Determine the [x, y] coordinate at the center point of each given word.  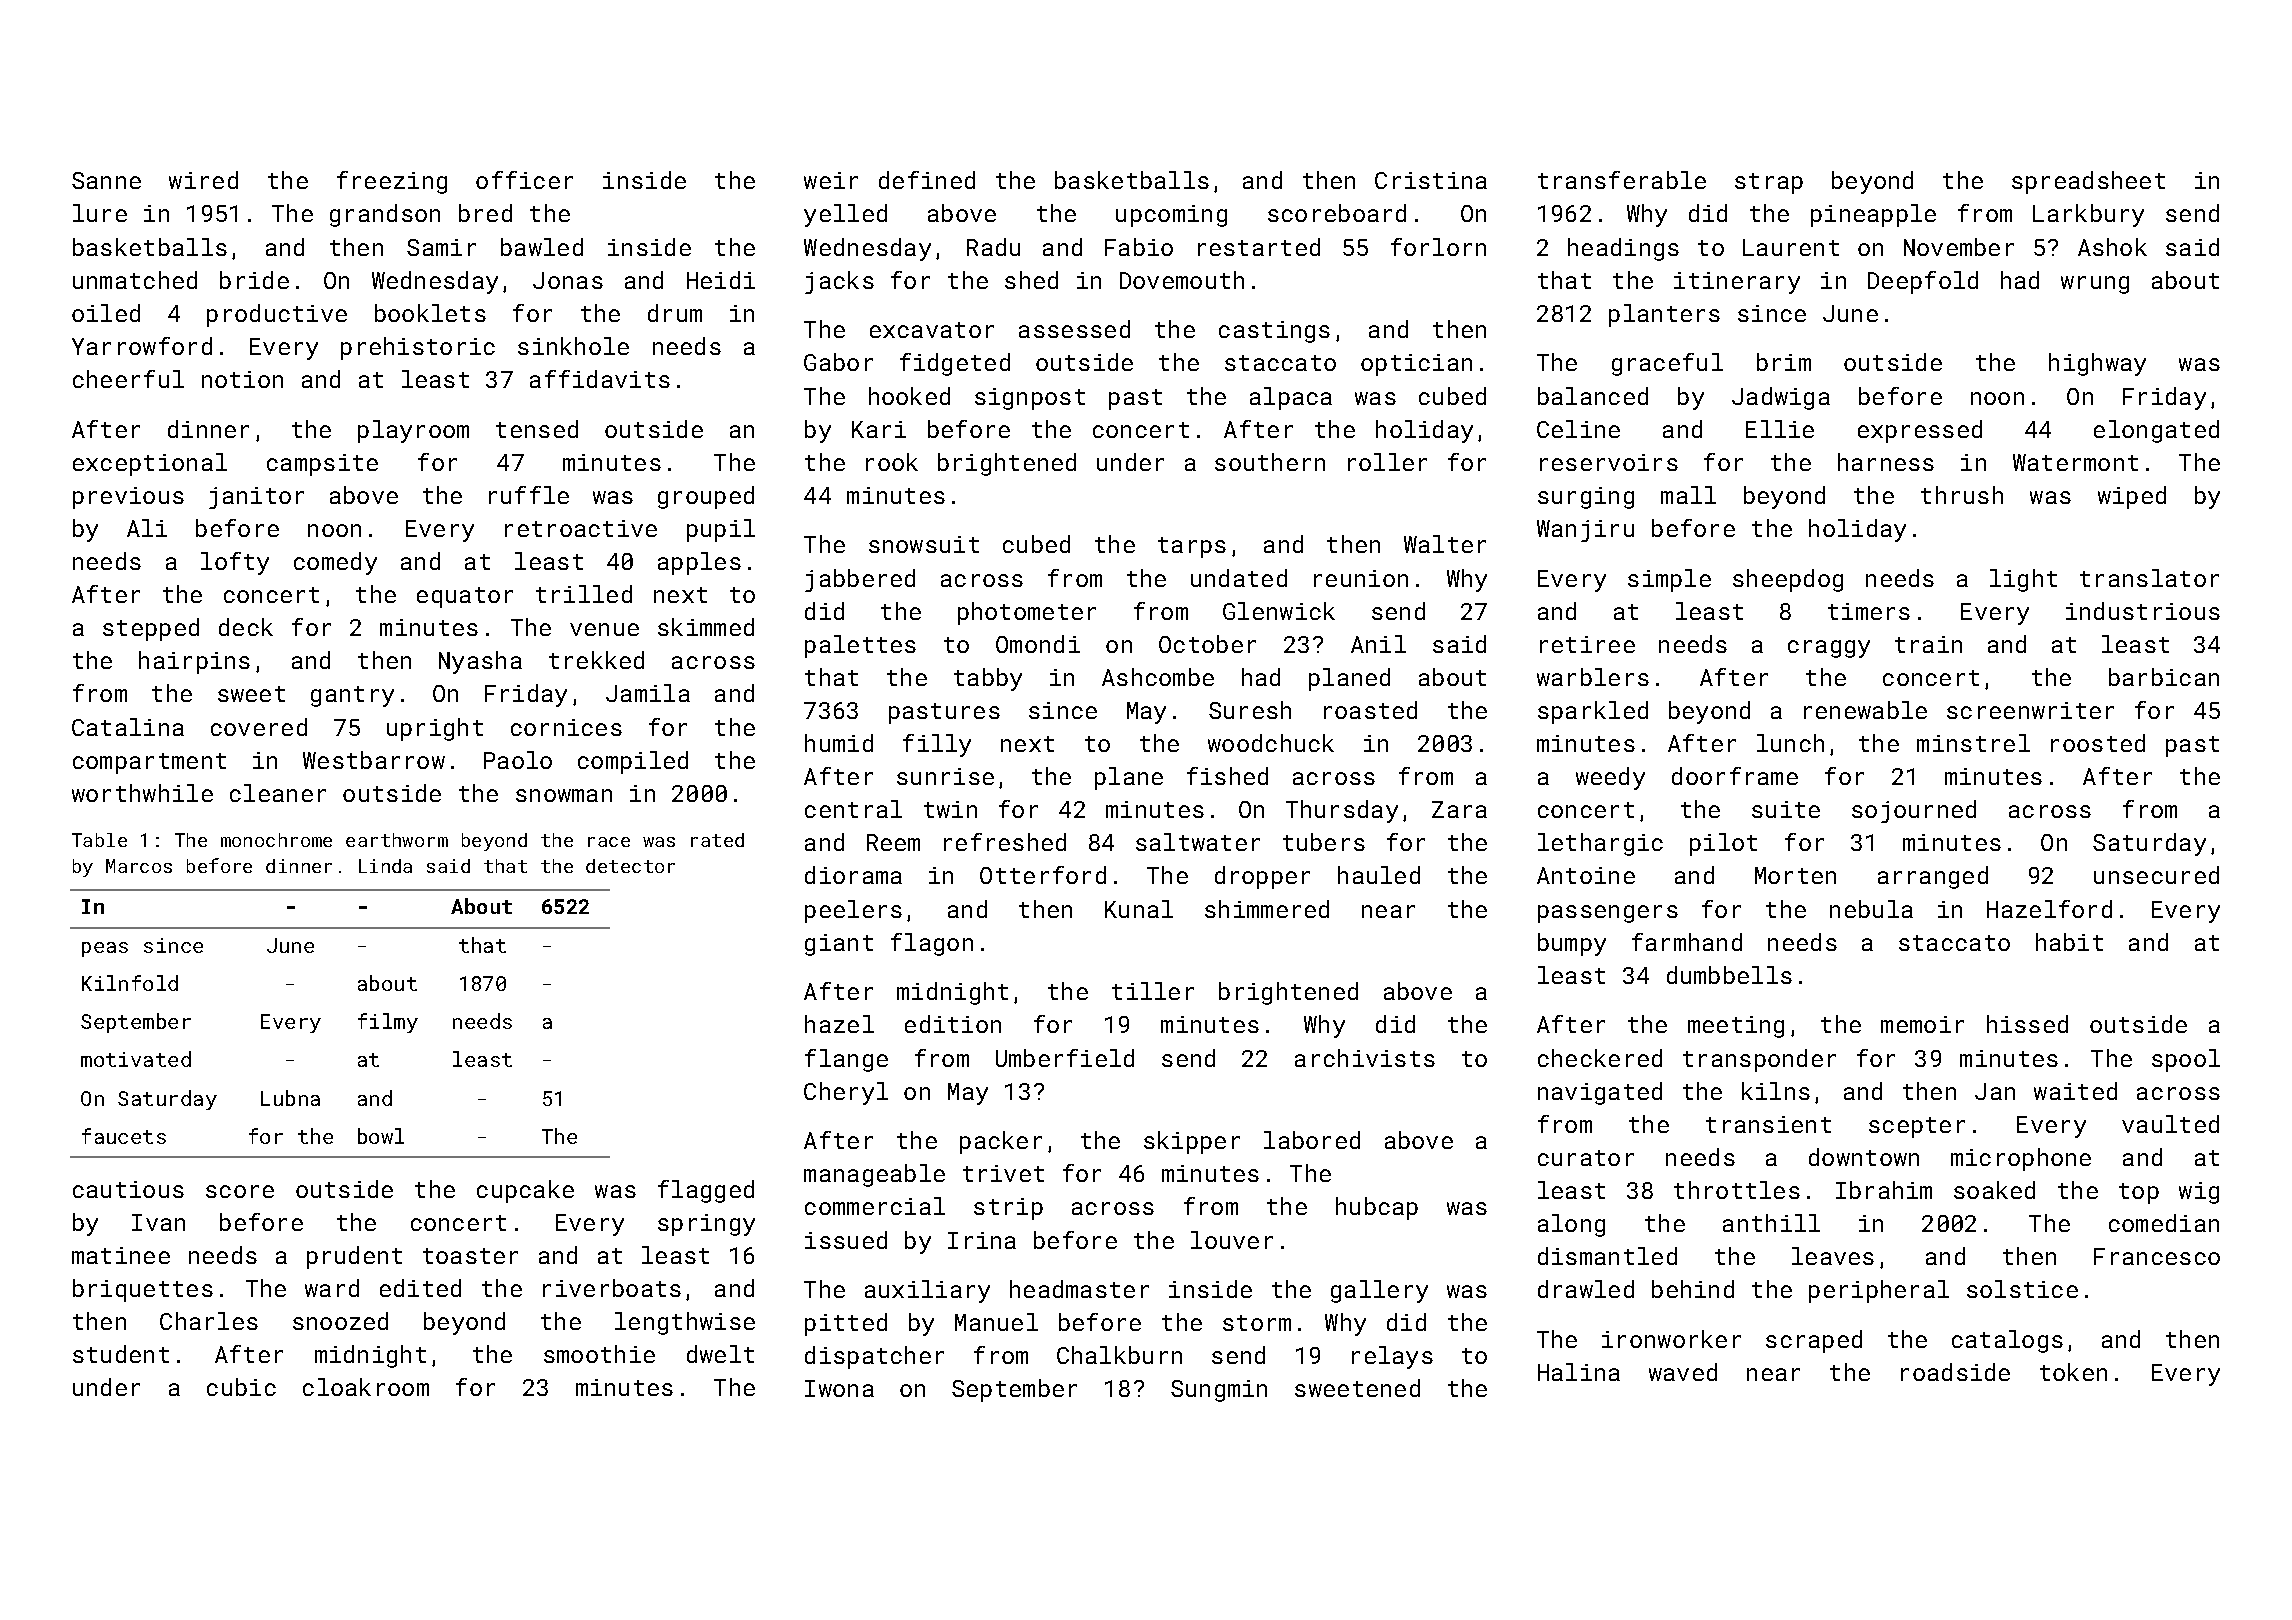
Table [99, 840]
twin [950, 809]
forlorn [1438, 247]
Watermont [2075, 462]
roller [1387, 462]
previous [128, 498]
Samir [441, 247]
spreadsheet [2088, 182]
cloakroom [366, 1387]
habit [2069, 942]
